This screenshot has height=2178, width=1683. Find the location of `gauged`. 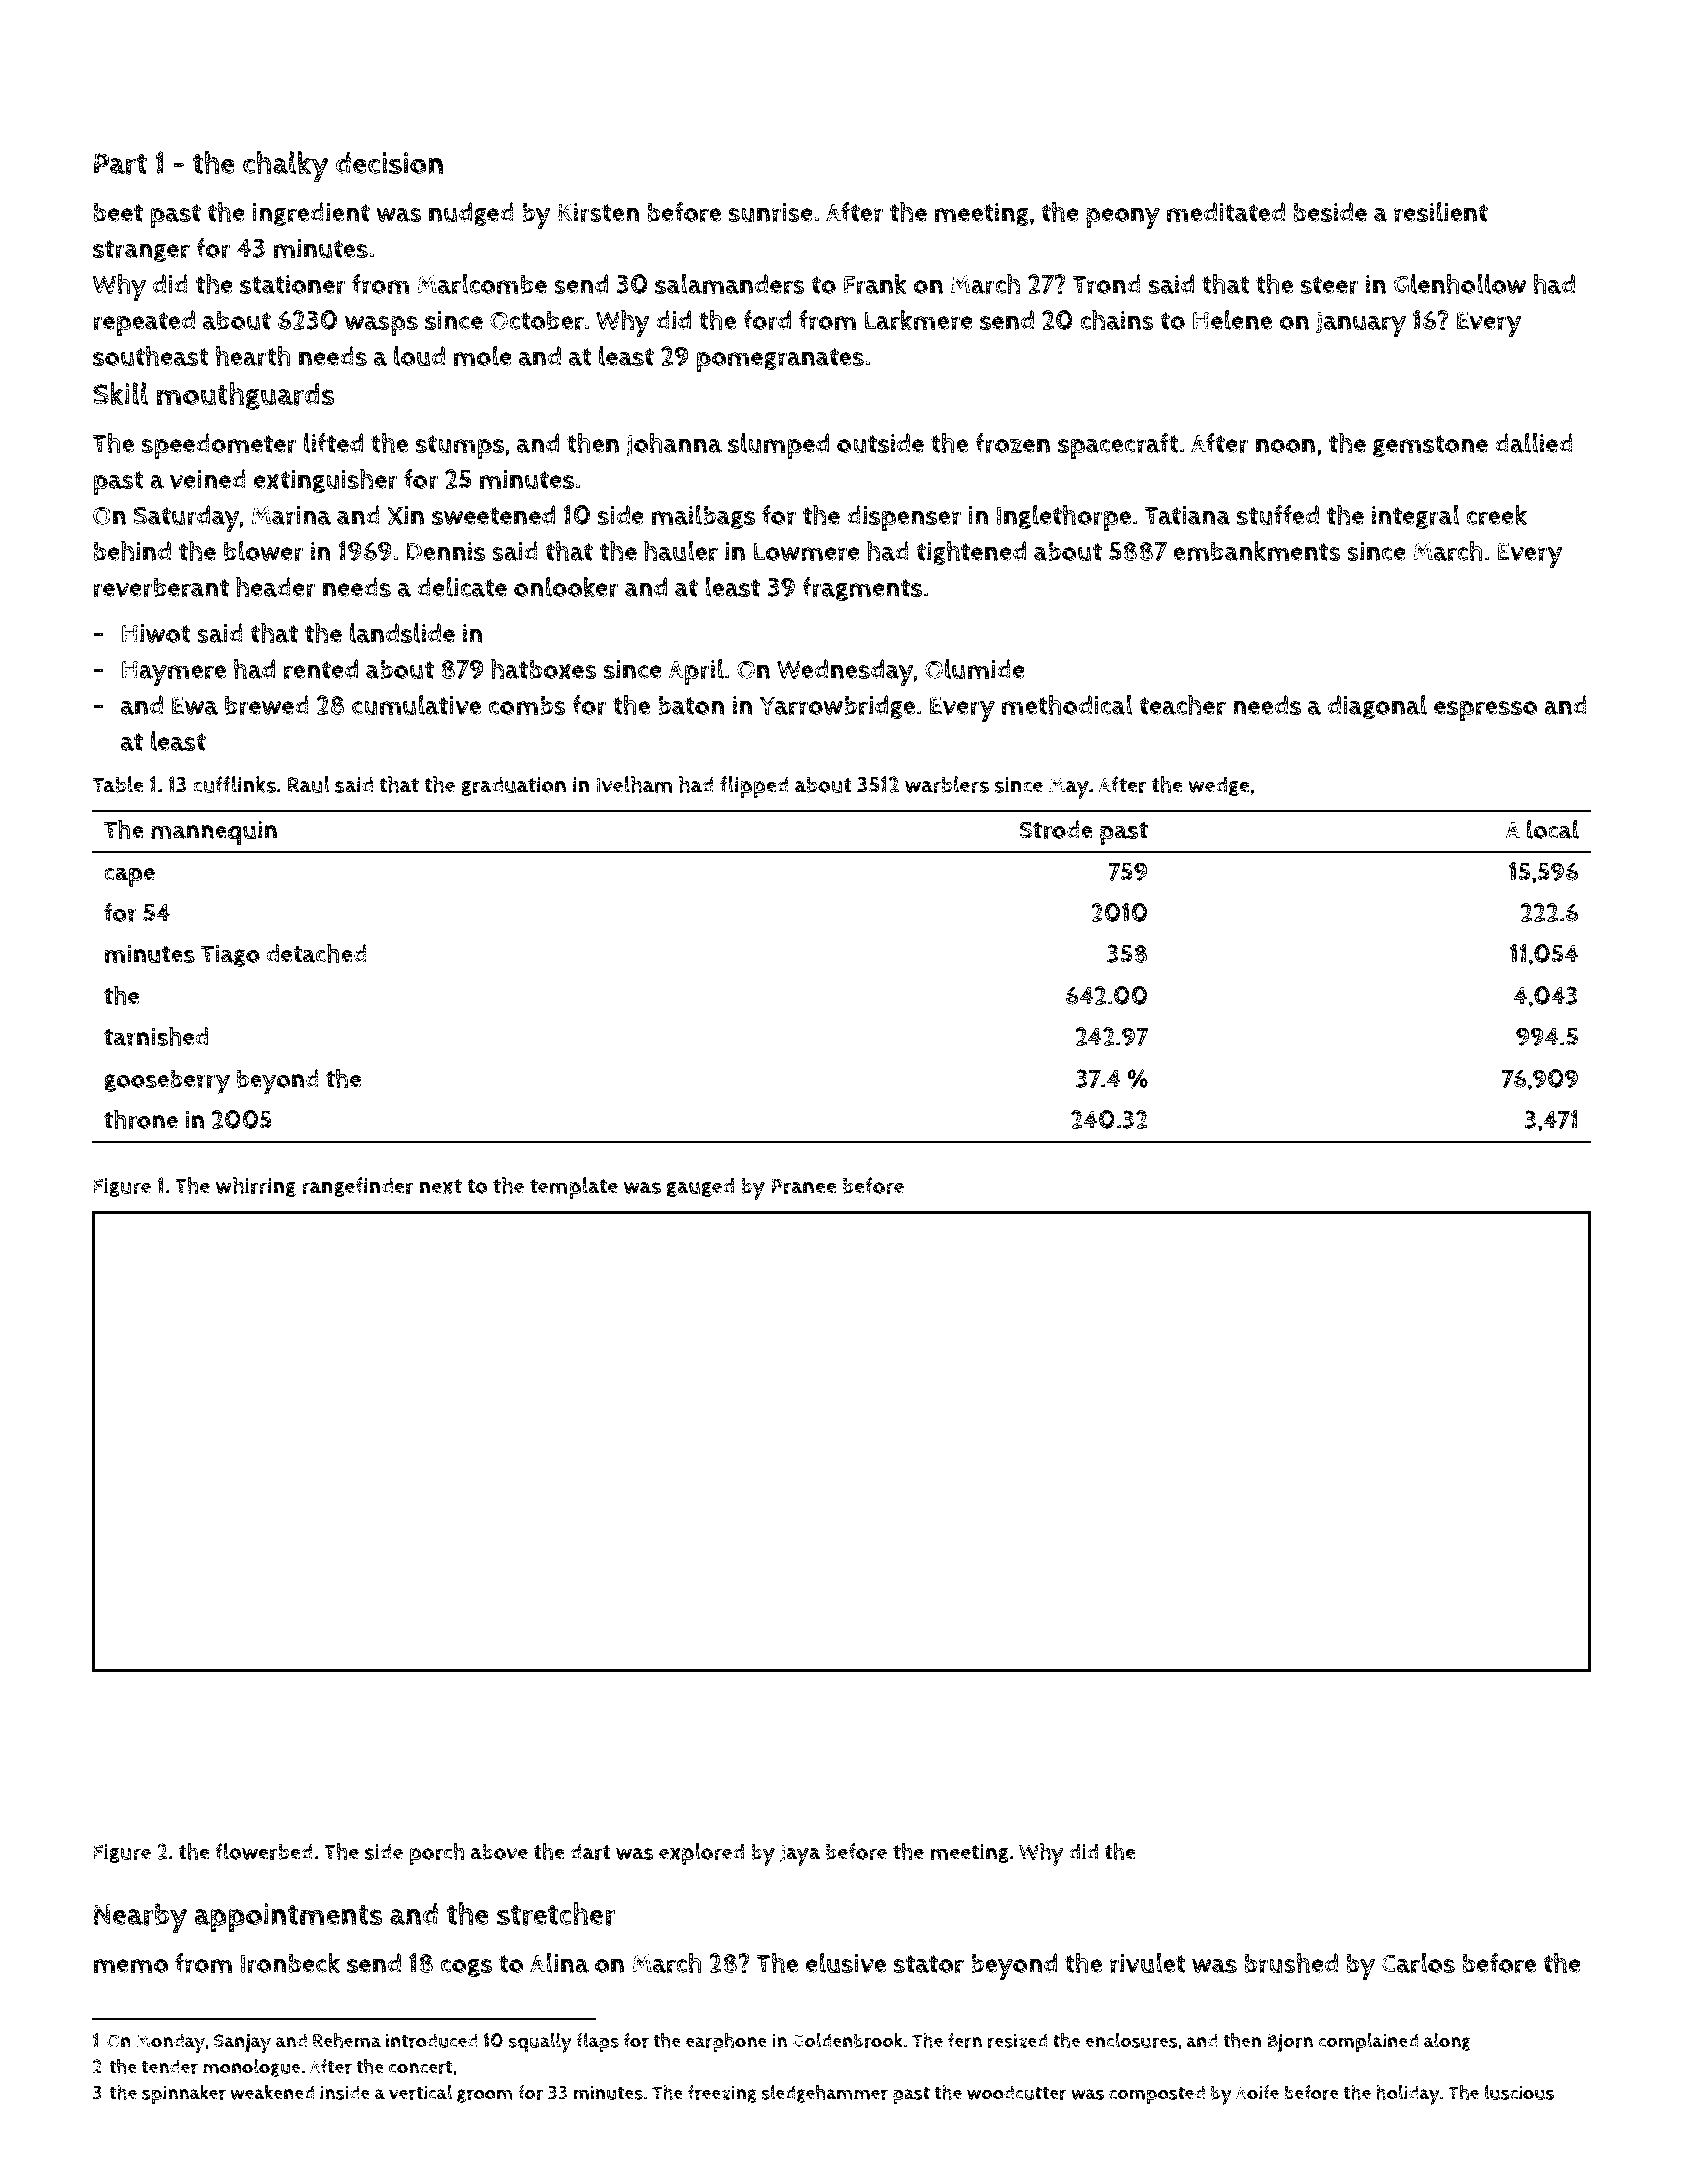

gauged is located at coordinates (700, 1187).
